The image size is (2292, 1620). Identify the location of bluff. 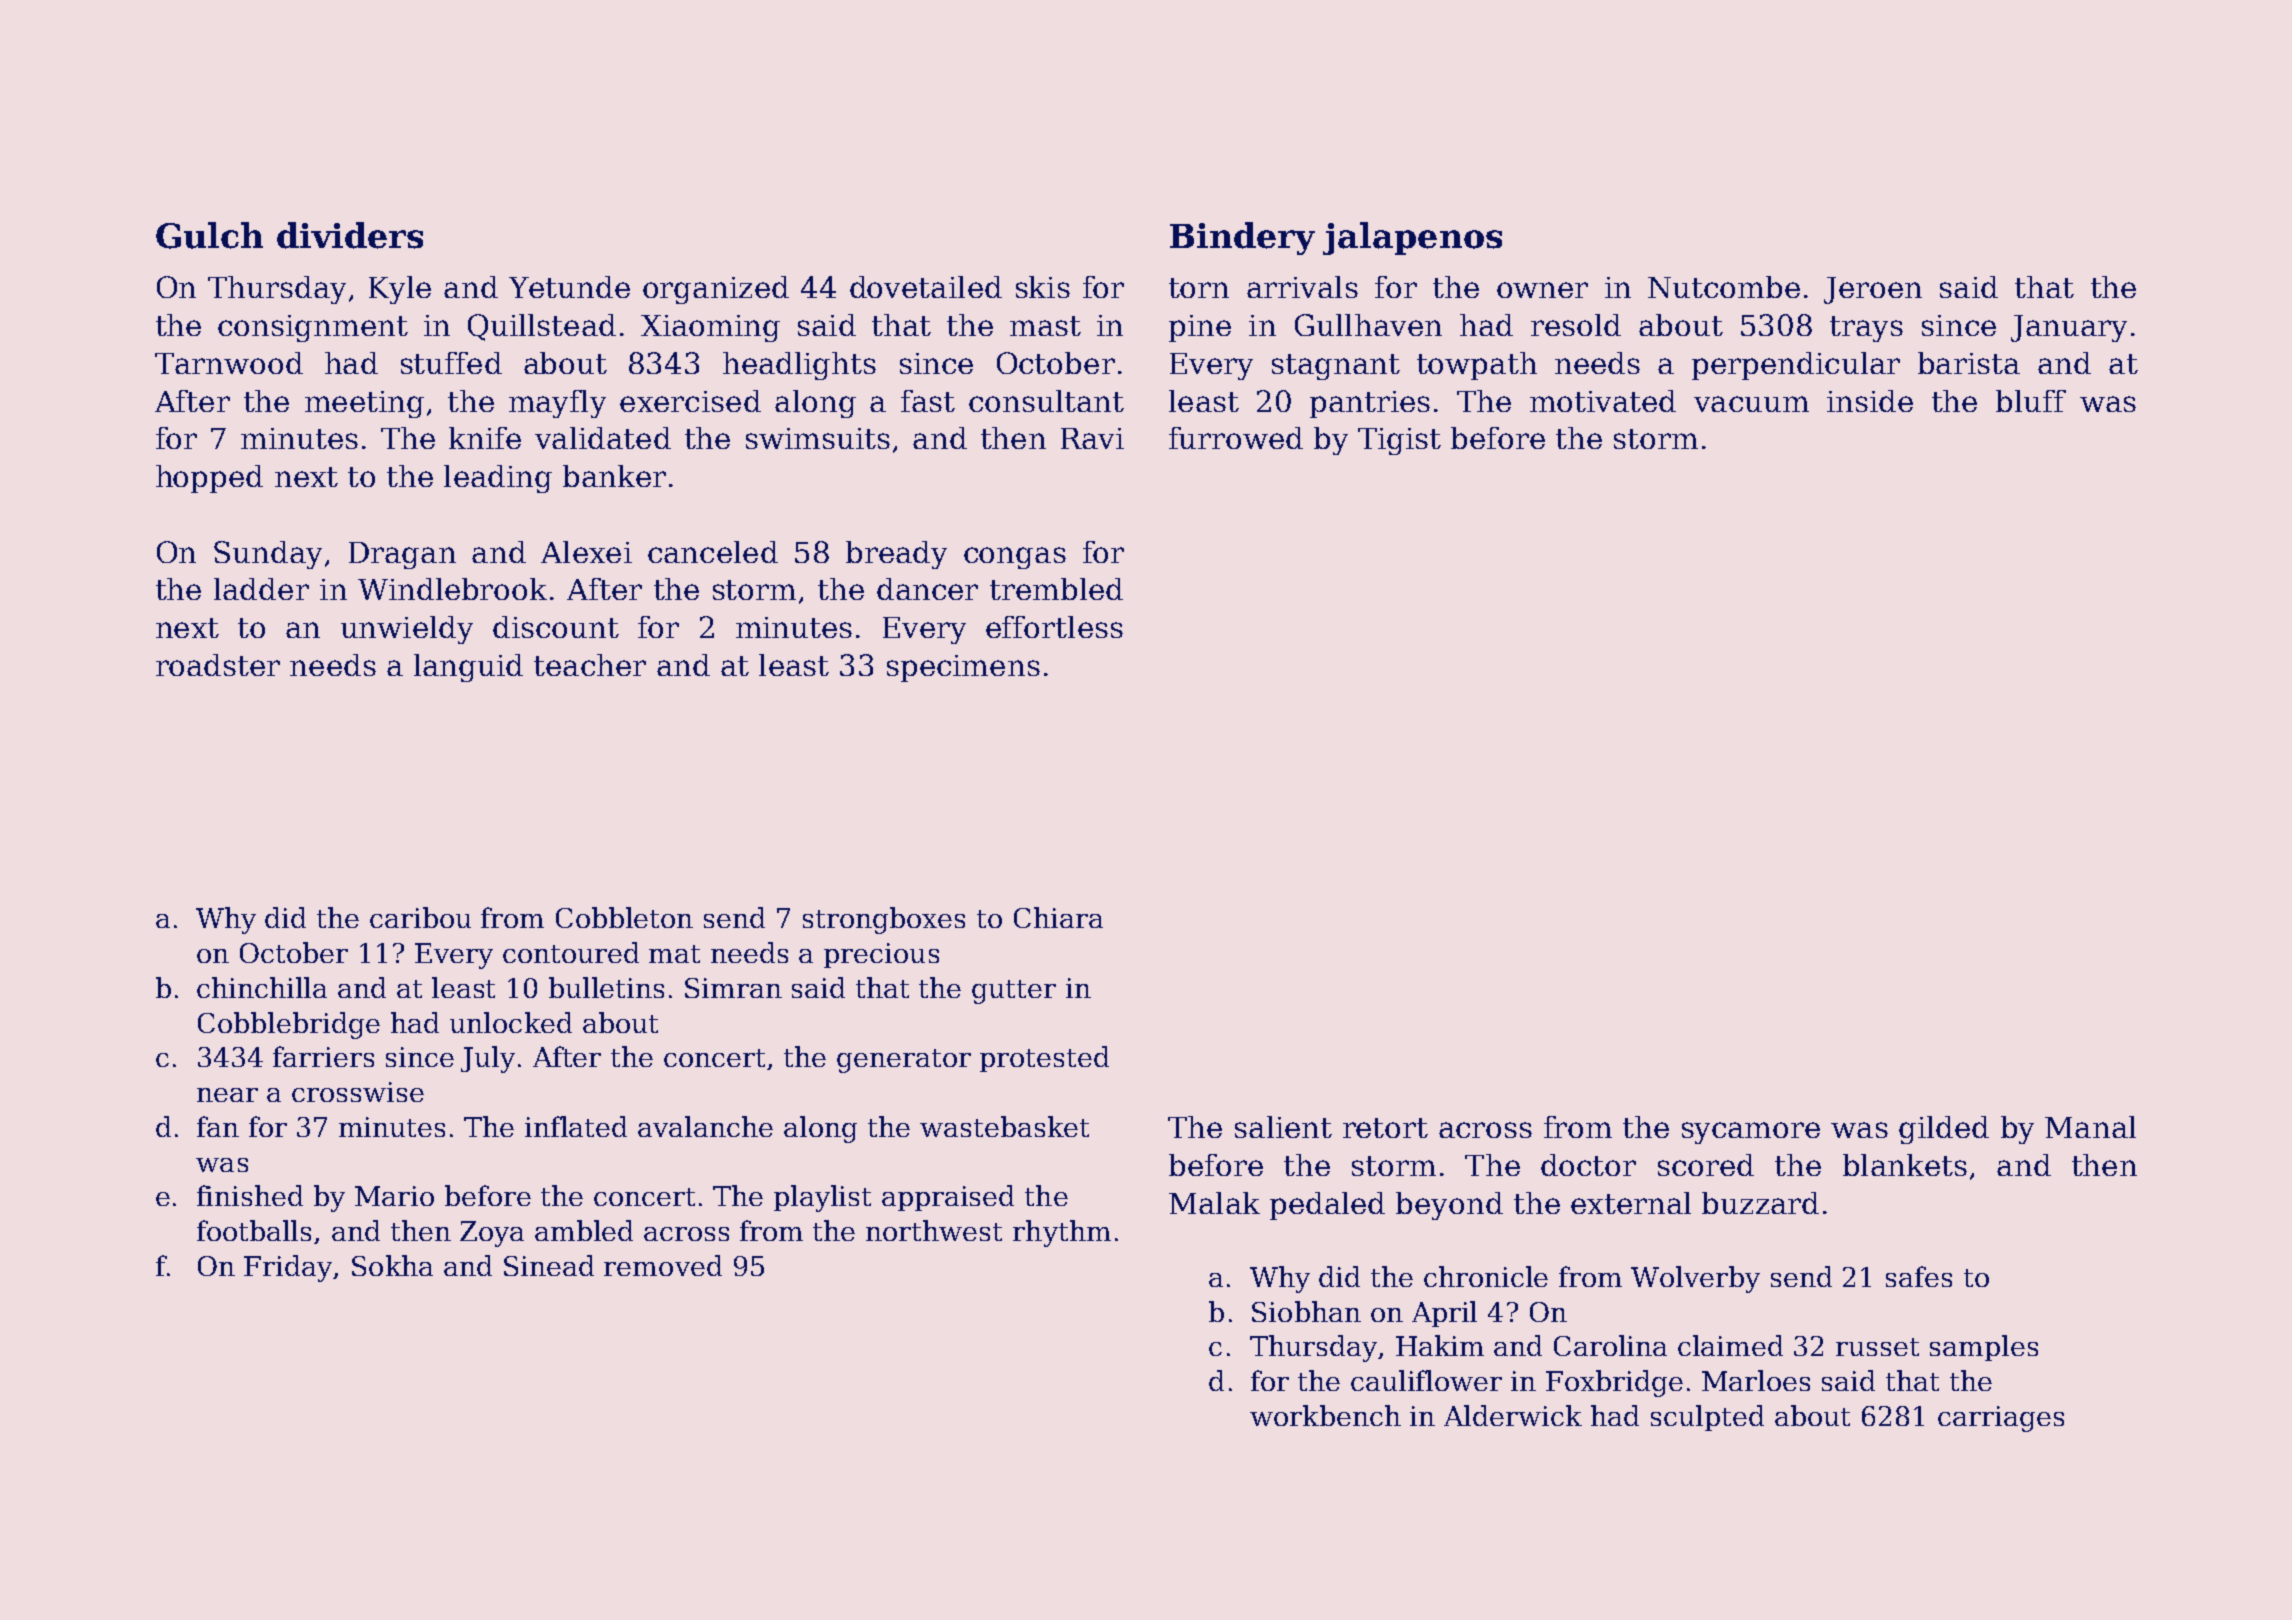
(2031, 401).
